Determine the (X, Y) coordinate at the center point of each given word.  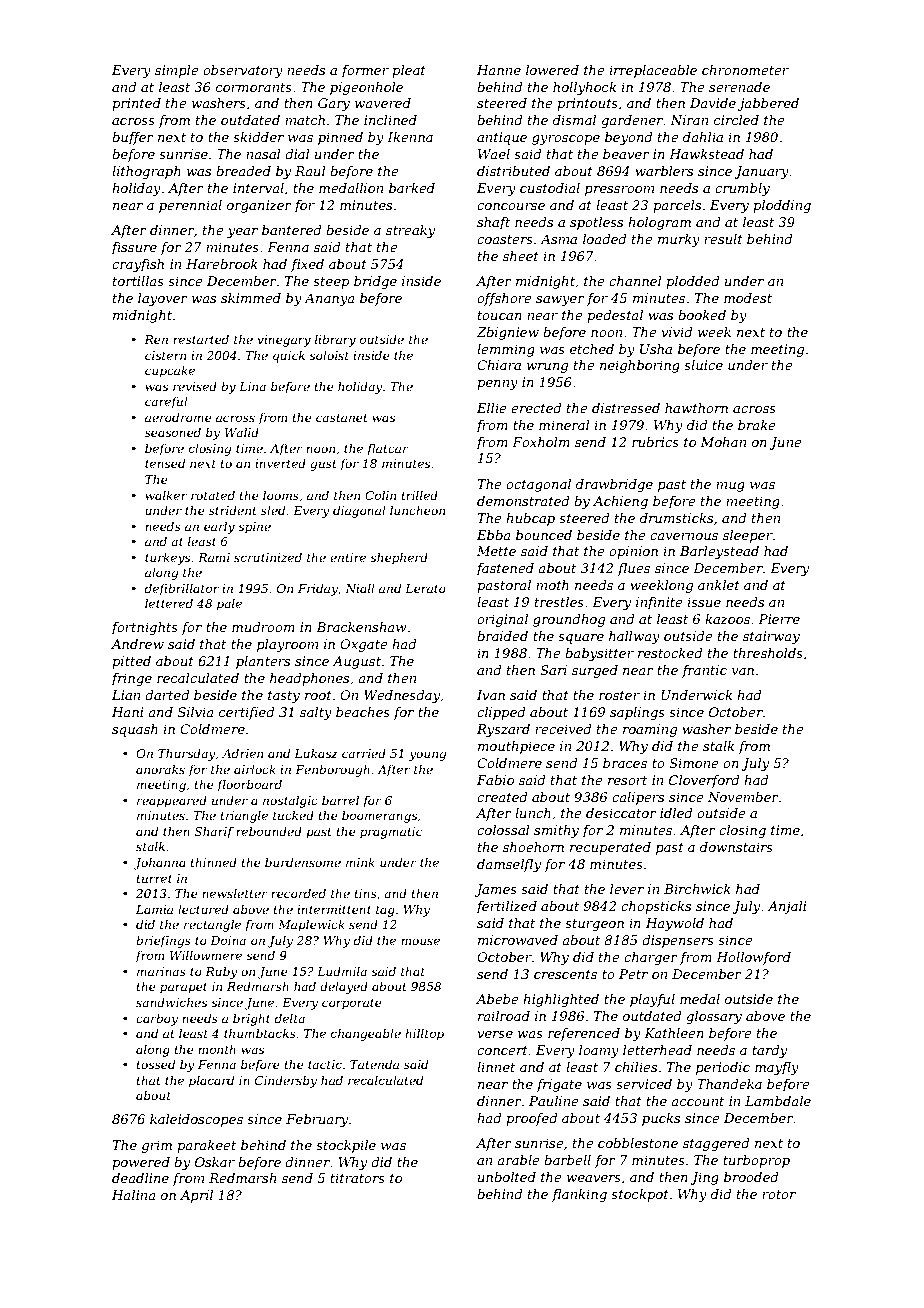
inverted (280, 463)
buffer (133, 138)
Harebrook (222, 264)
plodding (782, 206)
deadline (140, 1178)
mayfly (777, 1068)
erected (536, 408)
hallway (634, 637)
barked (412, 188)
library (335, 340)
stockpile (346, 1146)
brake (757, 425)
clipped (501, 713)
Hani (127, 712)
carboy (157, 1019)
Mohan (723, 442)
